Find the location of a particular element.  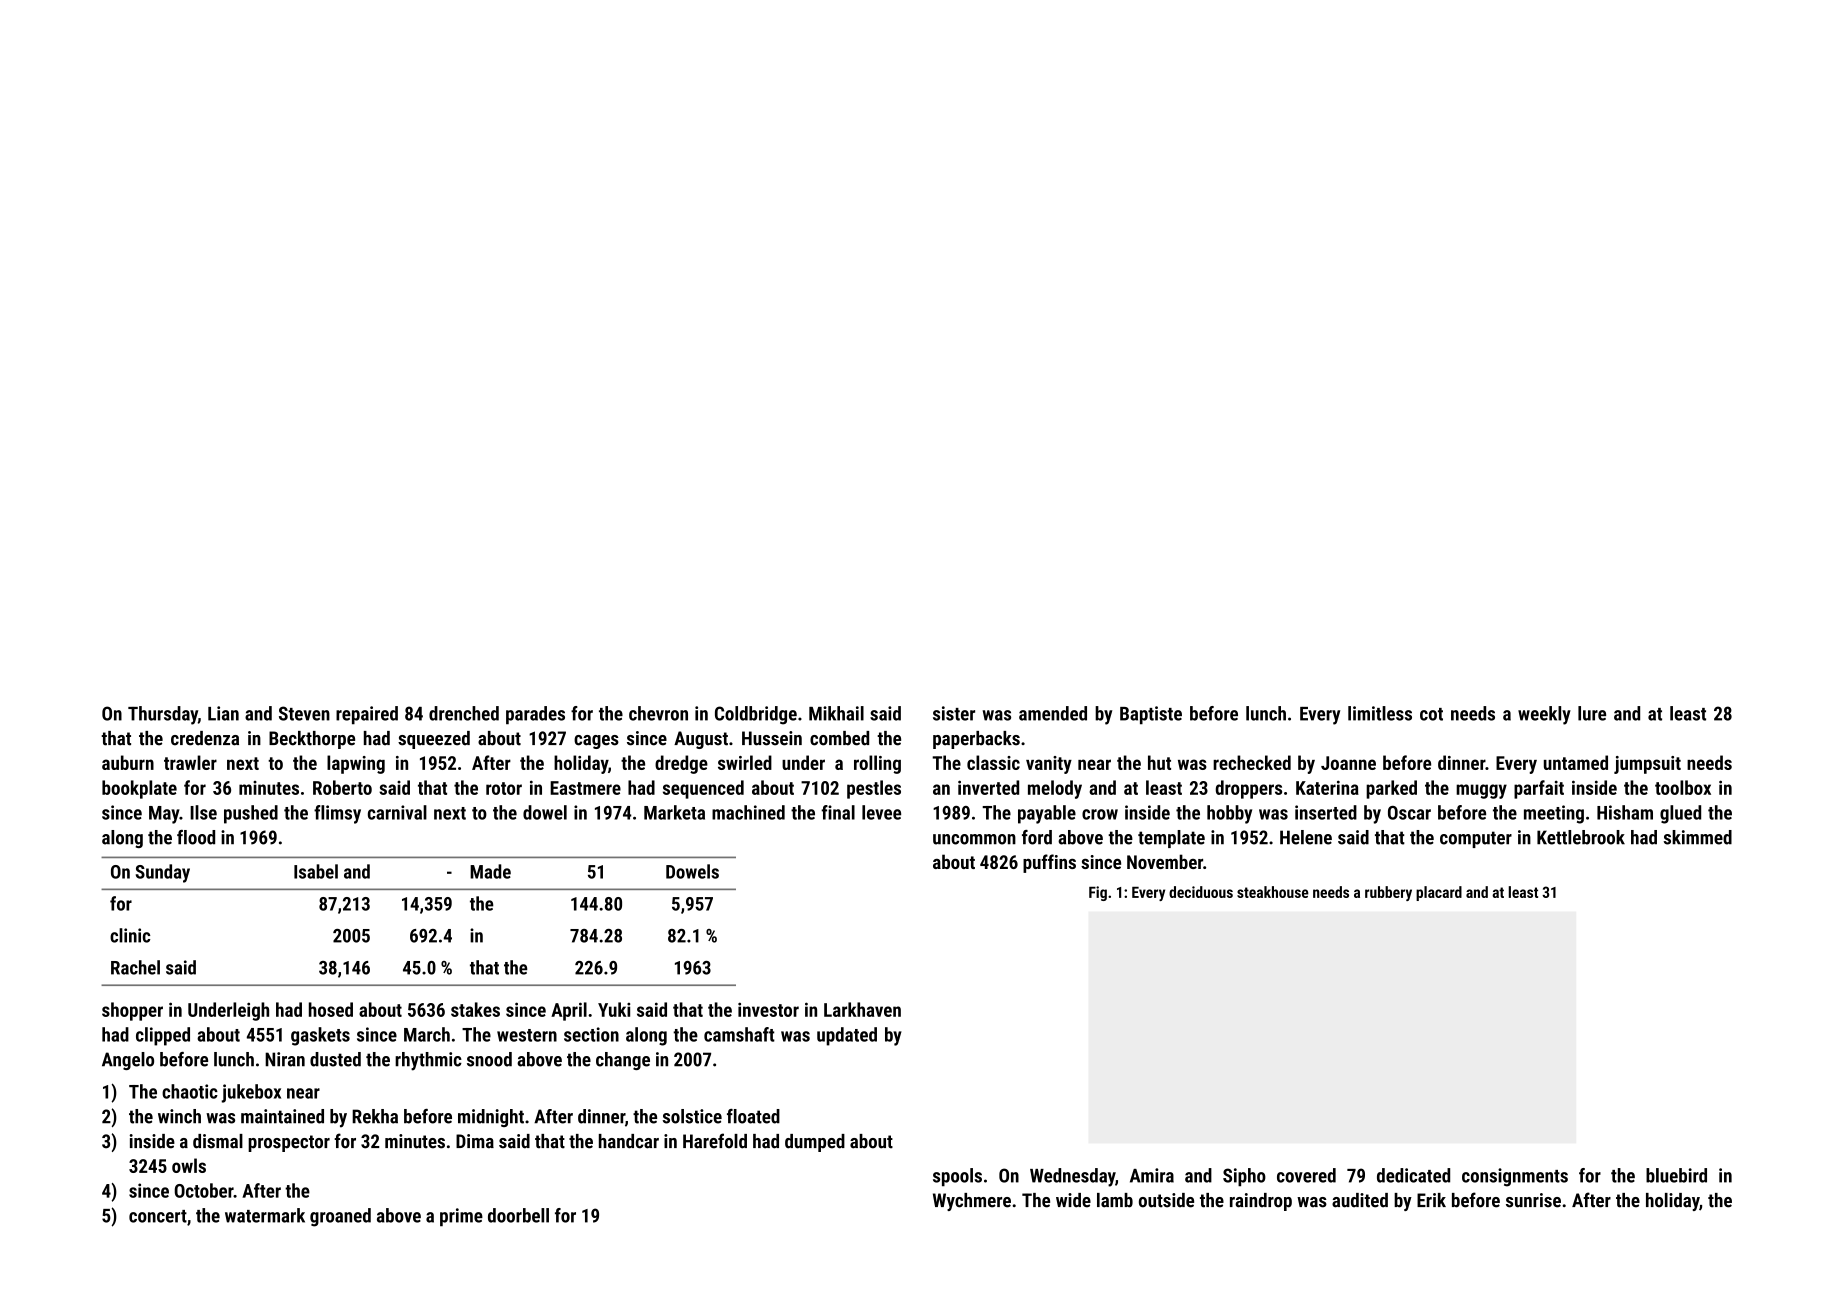

lure is located at coordinates (1592, 713).
